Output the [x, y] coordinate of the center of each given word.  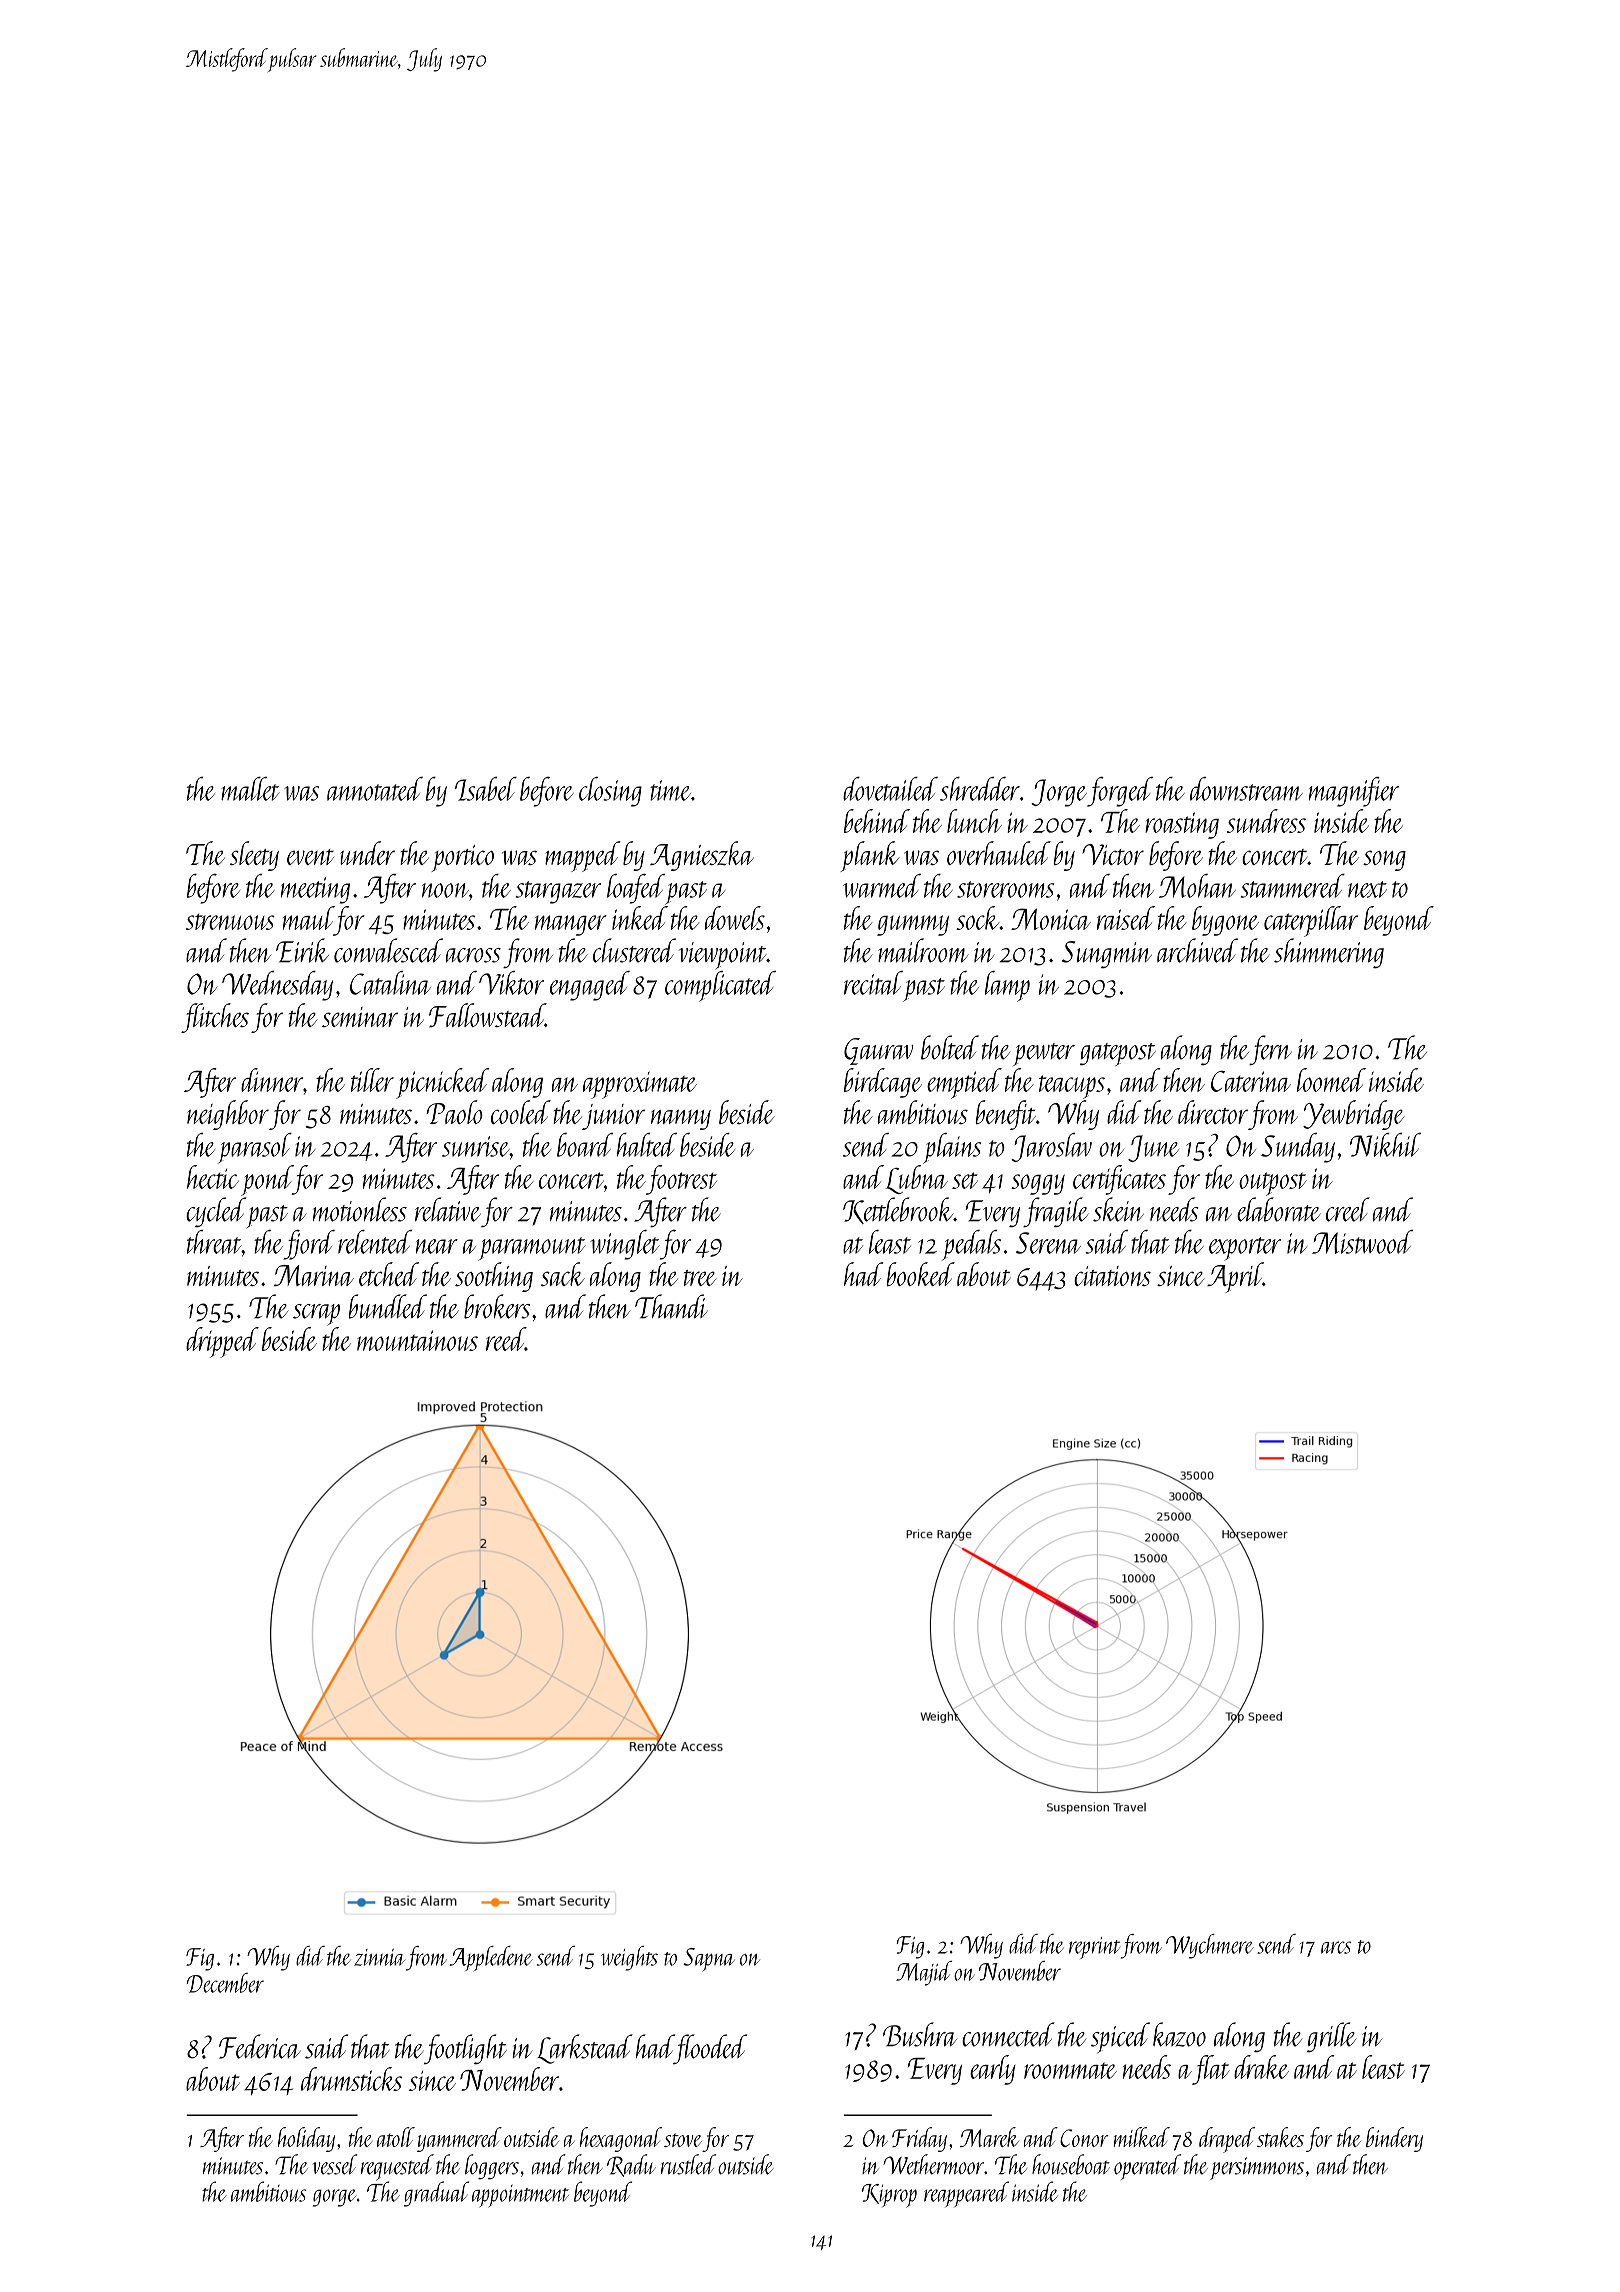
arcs [1336, 1947]
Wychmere [1210, 1946]
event [310, 857]
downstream [1246, 789]
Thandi [671, 1306]
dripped [222, 1342]
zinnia [380, 1957]
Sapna [709, 1960]
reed [505, 1339]
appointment [520, 2196]
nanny [681, 1120]
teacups [1072, 1087]
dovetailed [890, 789]
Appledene [491, 1958]
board [585, 1145]
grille [1331, 2037]
